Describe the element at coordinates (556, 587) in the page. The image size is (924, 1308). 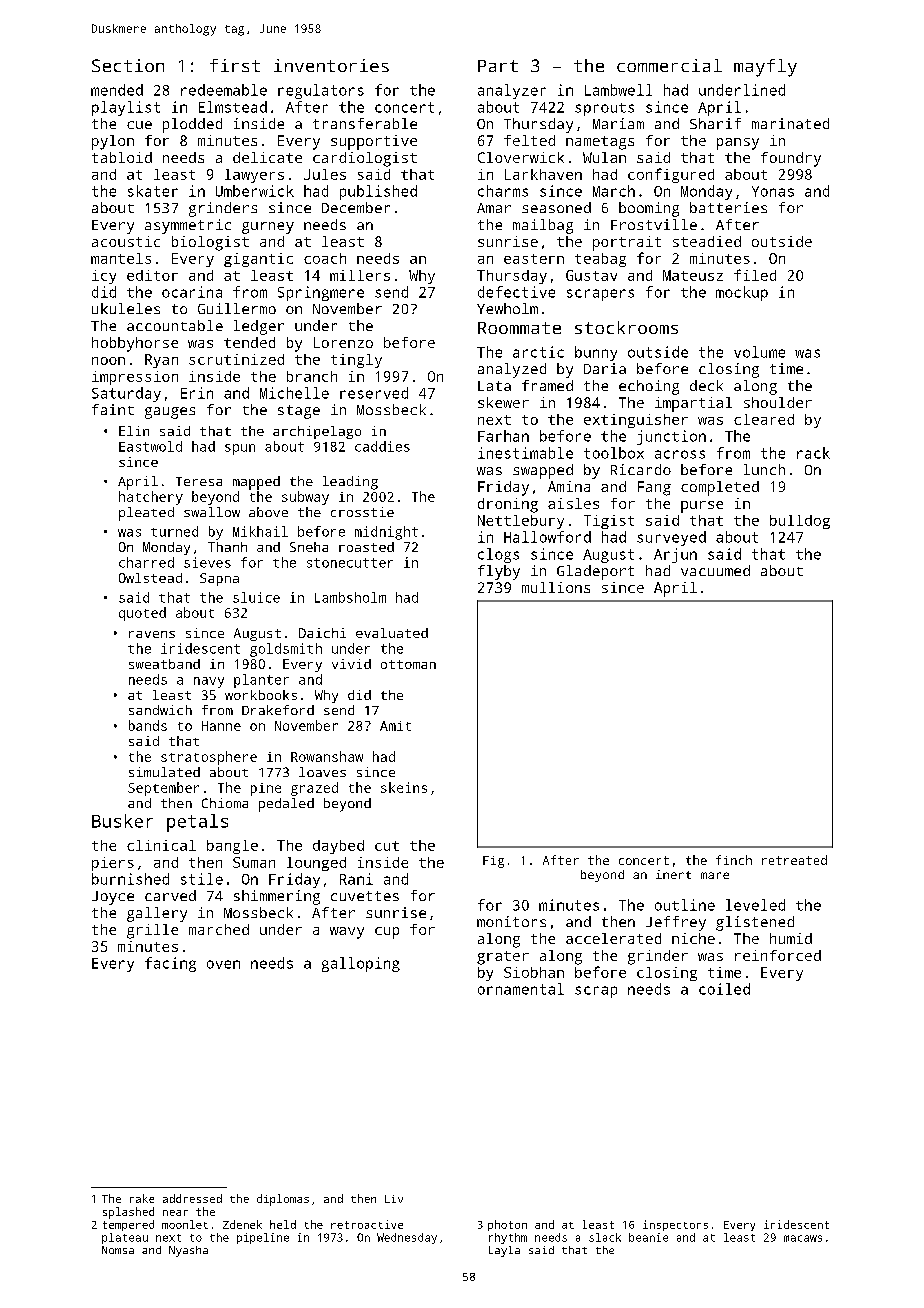
I see `mullions` at that location.
